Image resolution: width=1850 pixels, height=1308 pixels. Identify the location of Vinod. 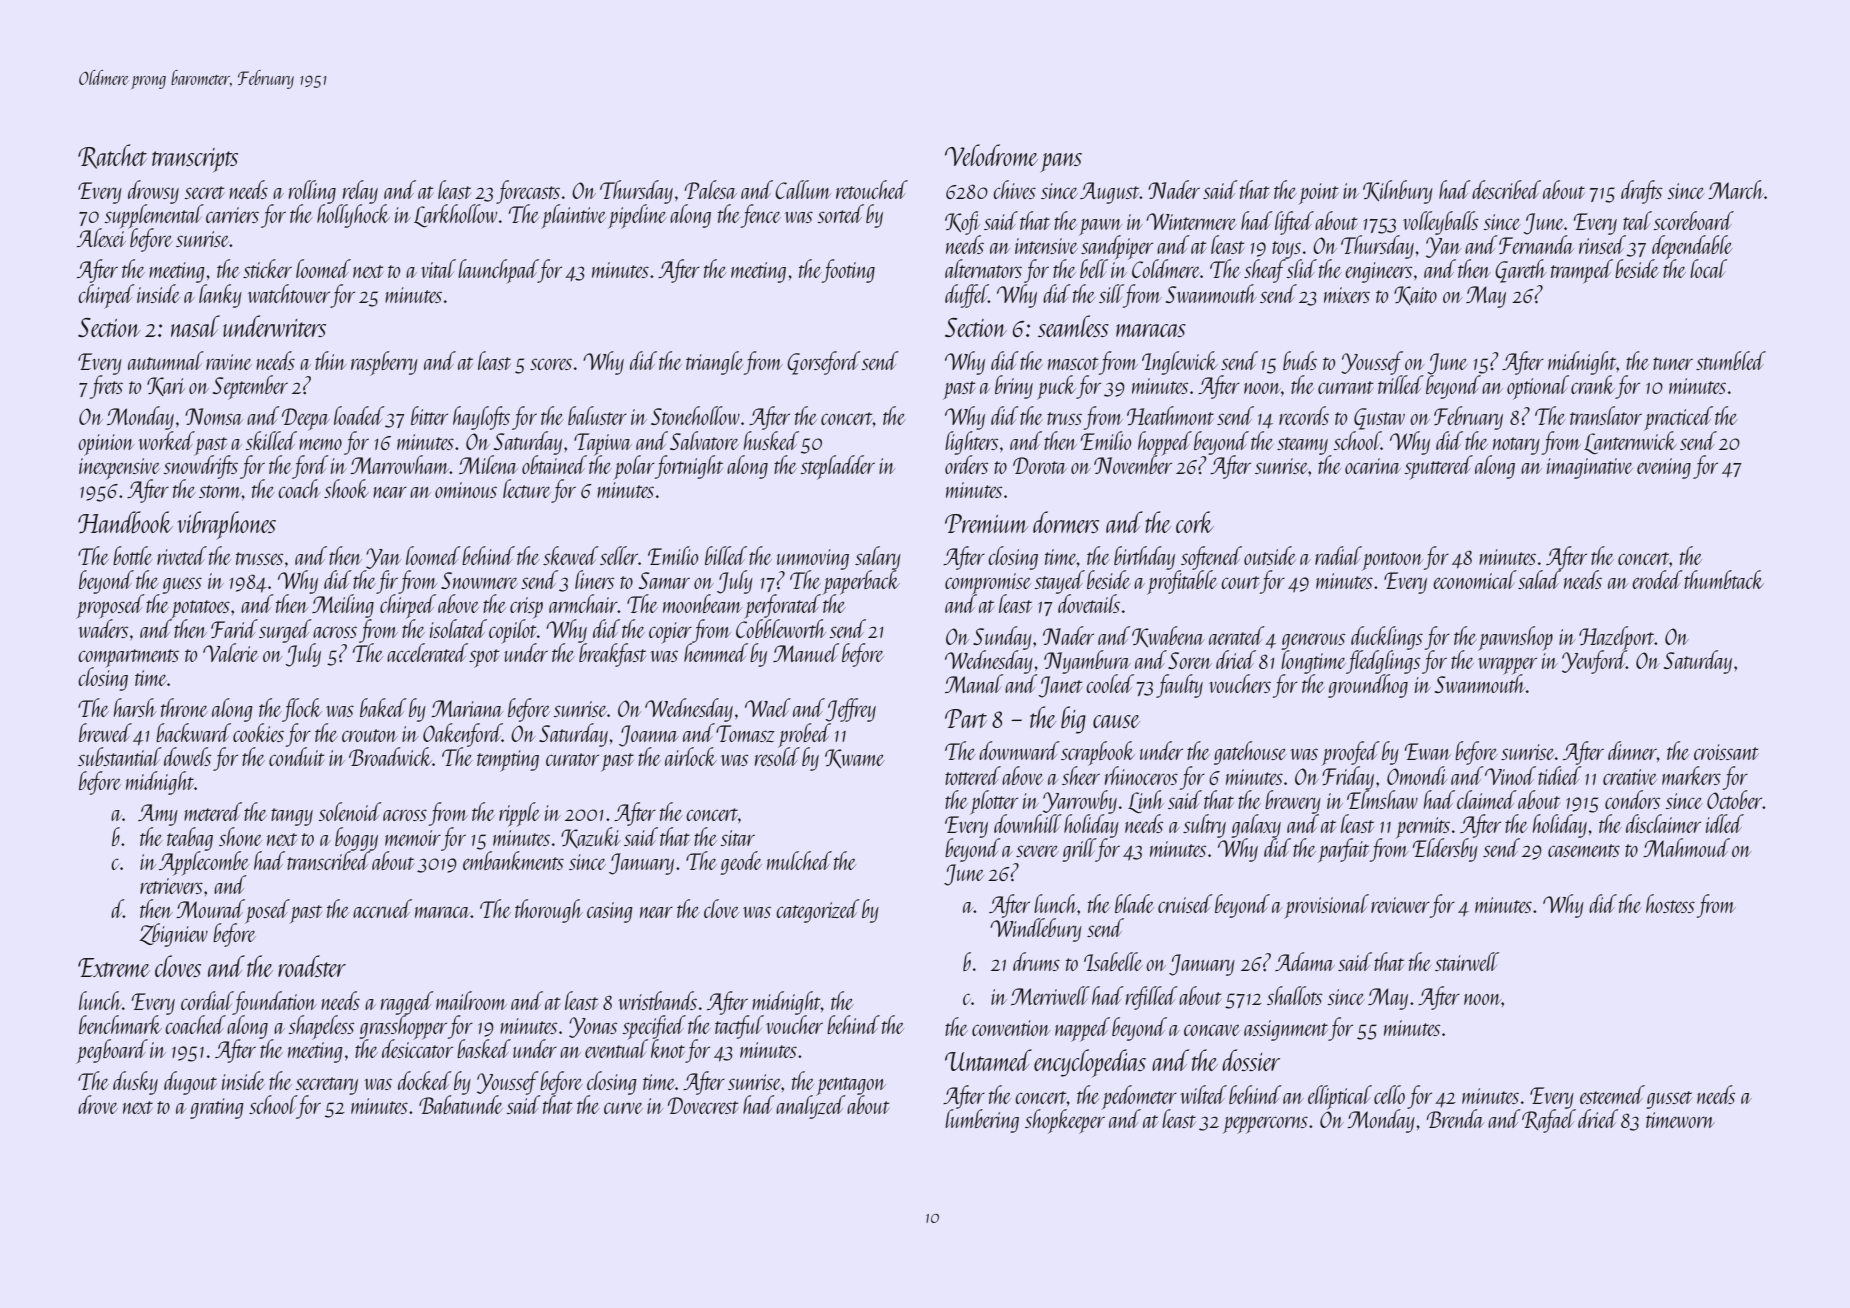
(1510, 775).
